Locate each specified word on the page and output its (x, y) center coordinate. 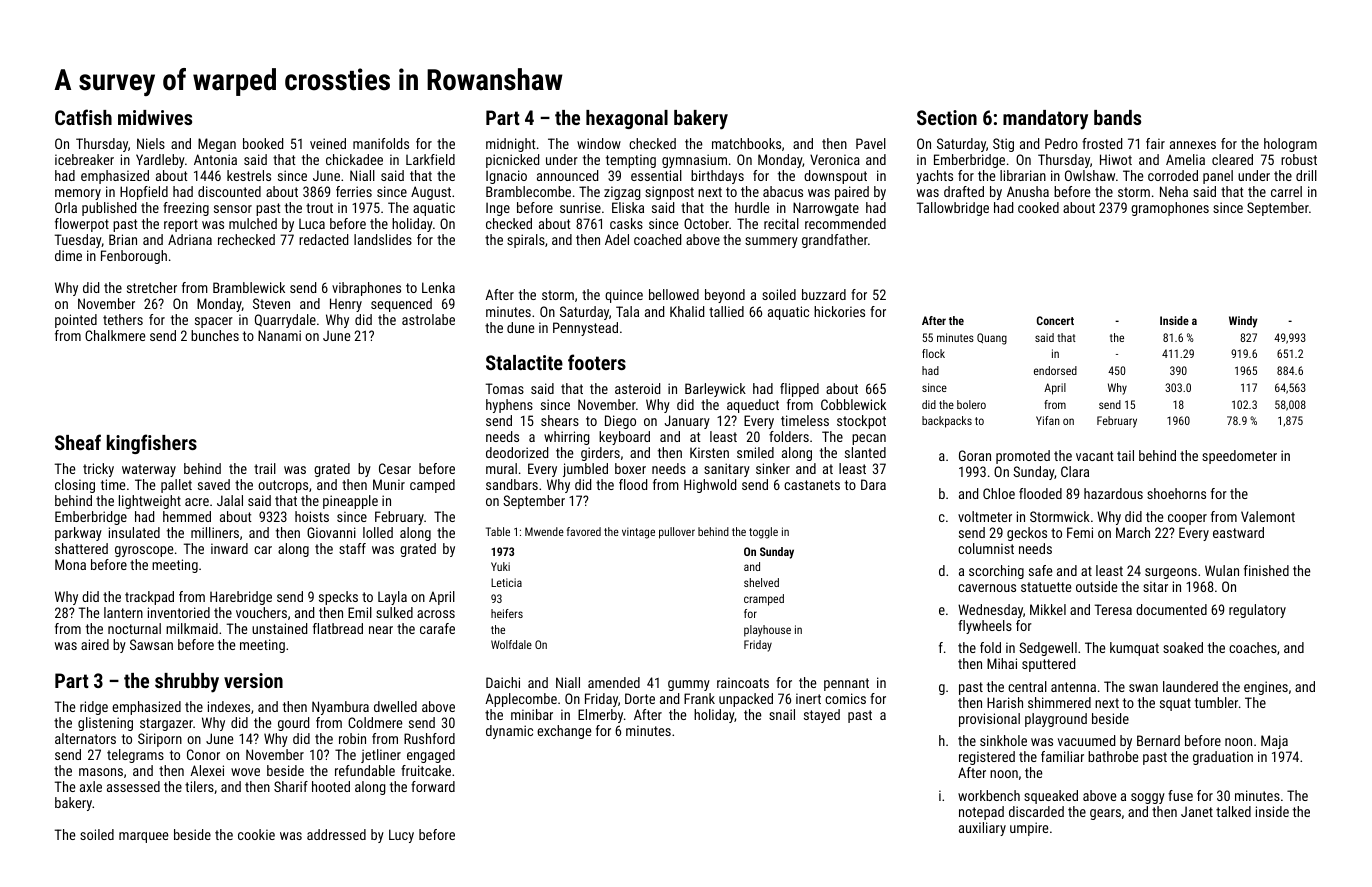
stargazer (166, 724)
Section (947, 117)
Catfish (83, 117)
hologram (1290, 145)
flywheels (985, 627)
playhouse (767, 631)
